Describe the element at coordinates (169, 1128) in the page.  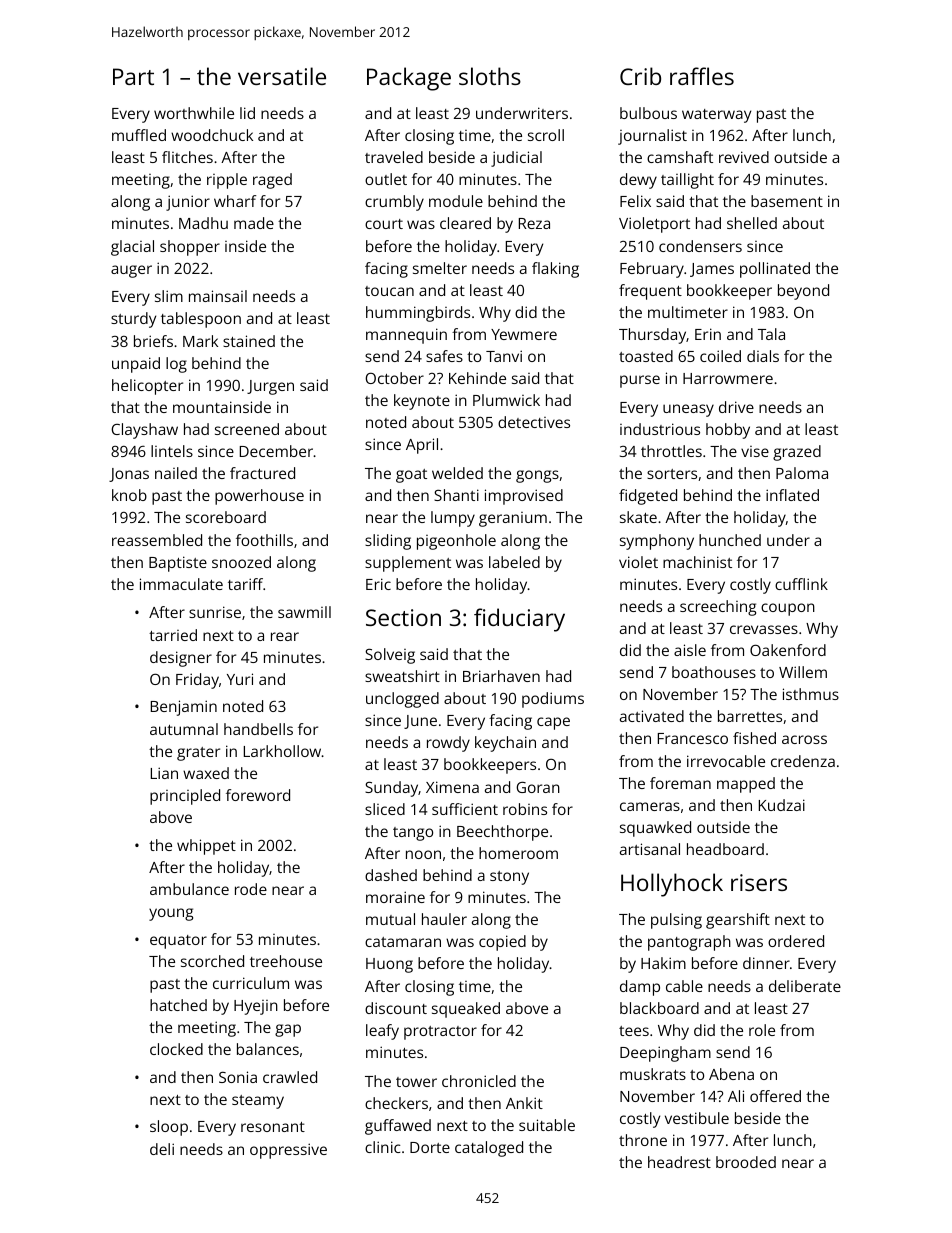
I see `sloop` at that location.
